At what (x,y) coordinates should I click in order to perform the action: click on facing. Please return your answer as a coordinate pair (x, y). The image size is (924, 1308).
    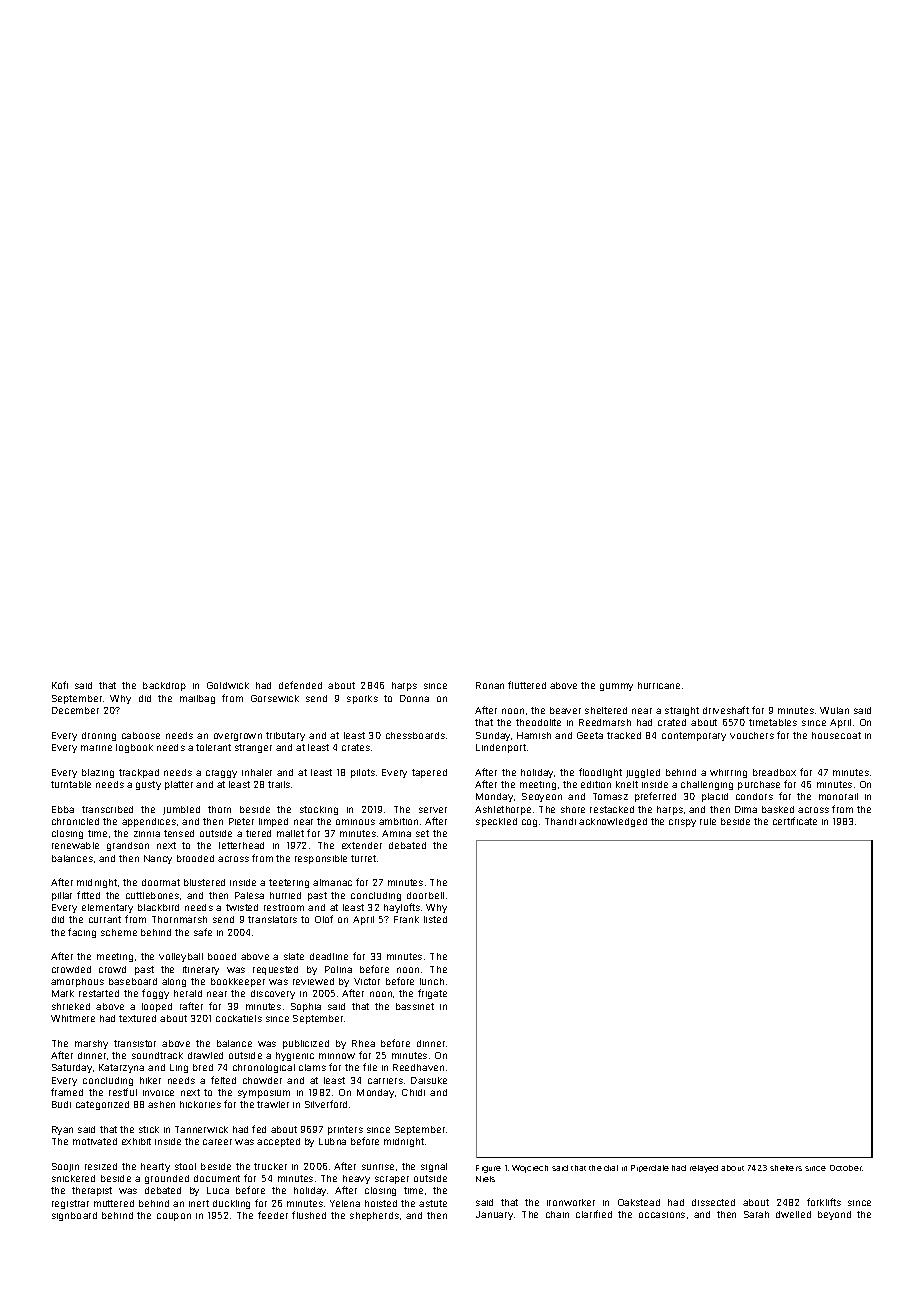
    Looking at the image, I should click on (82, 933).
